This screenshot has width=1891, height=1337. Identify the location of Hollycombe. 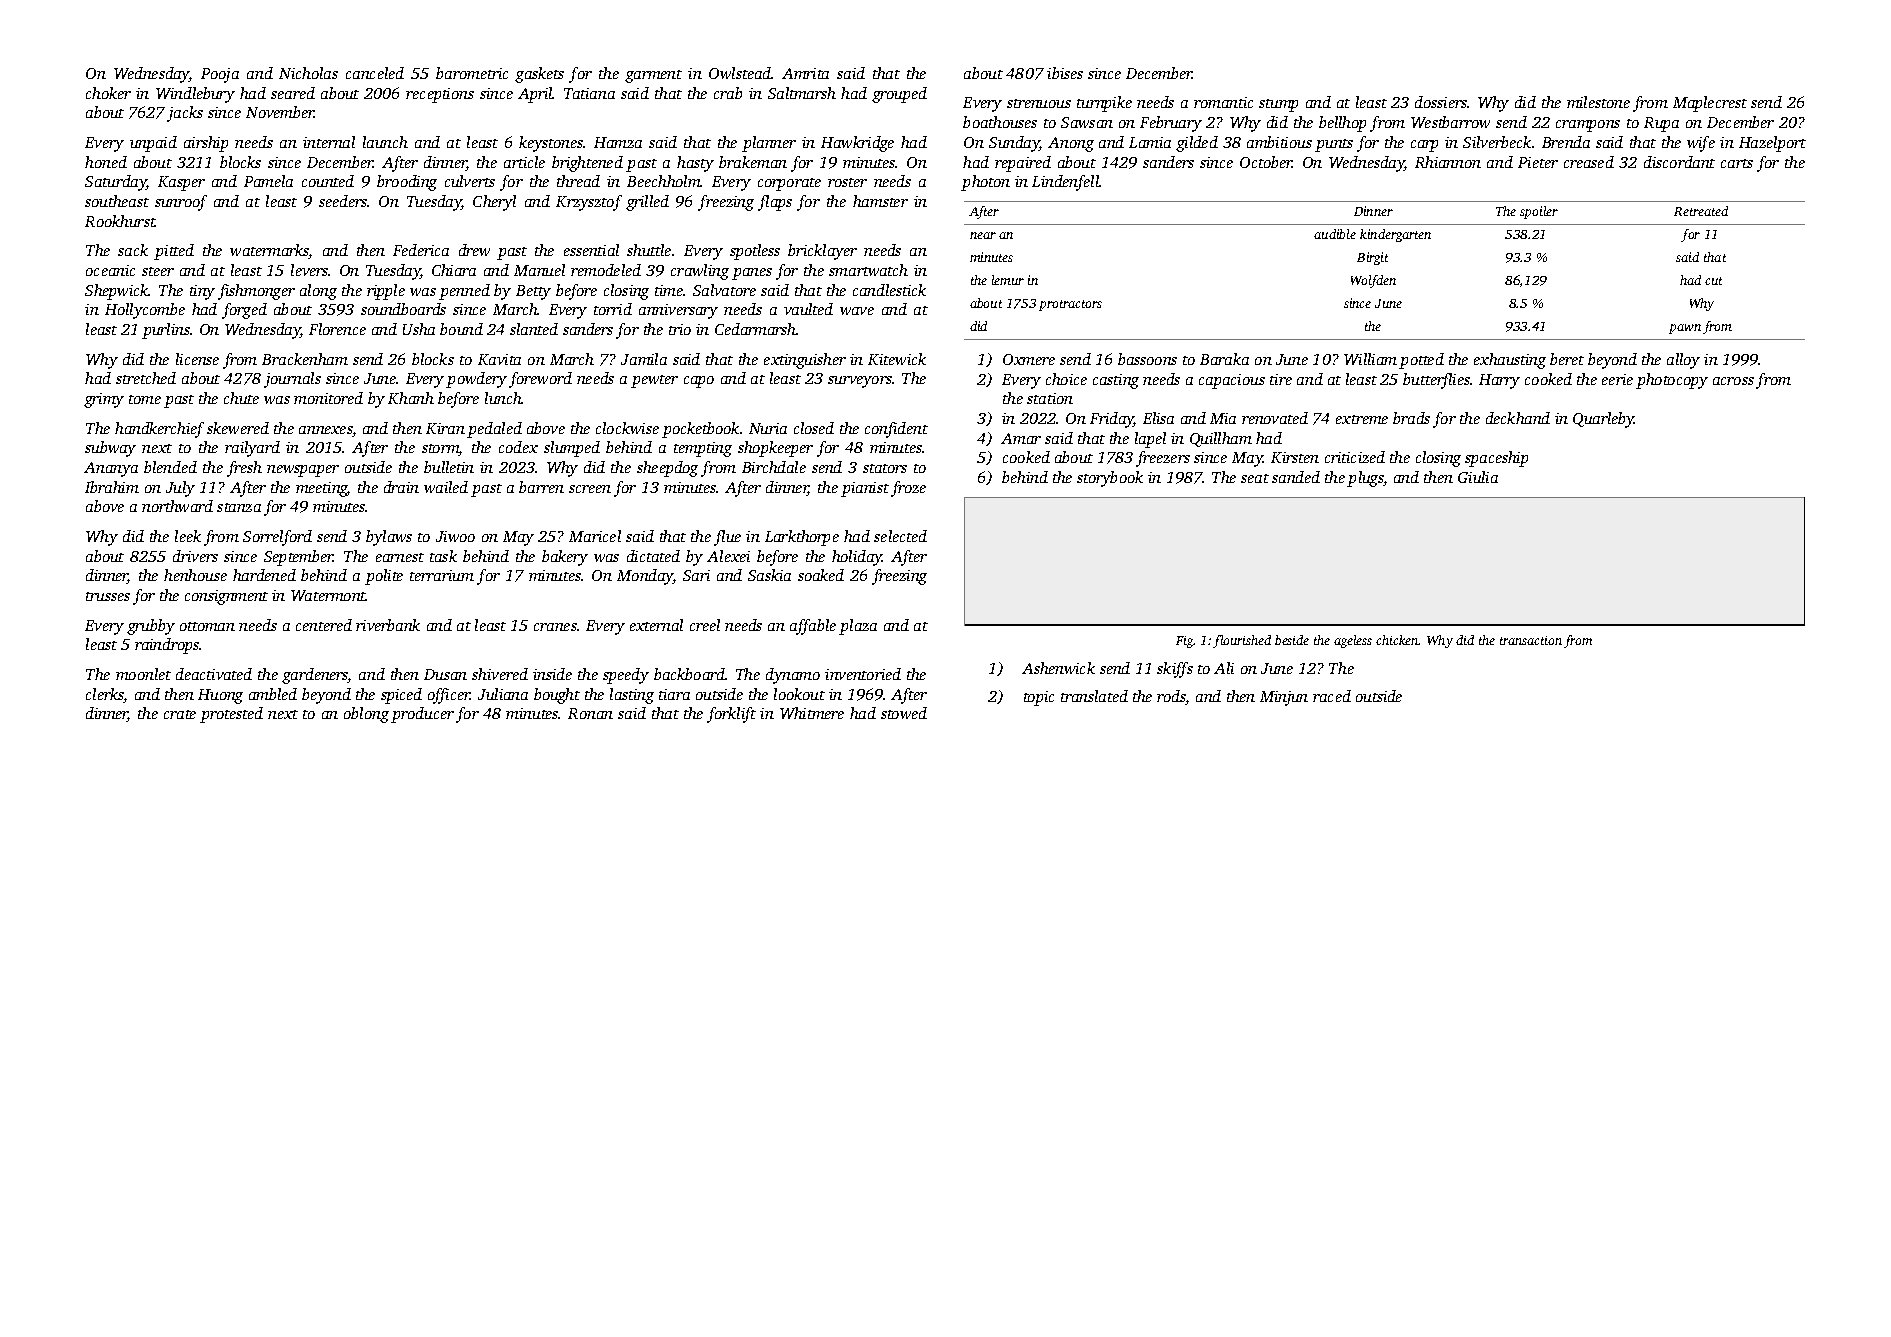
(145, 311).
